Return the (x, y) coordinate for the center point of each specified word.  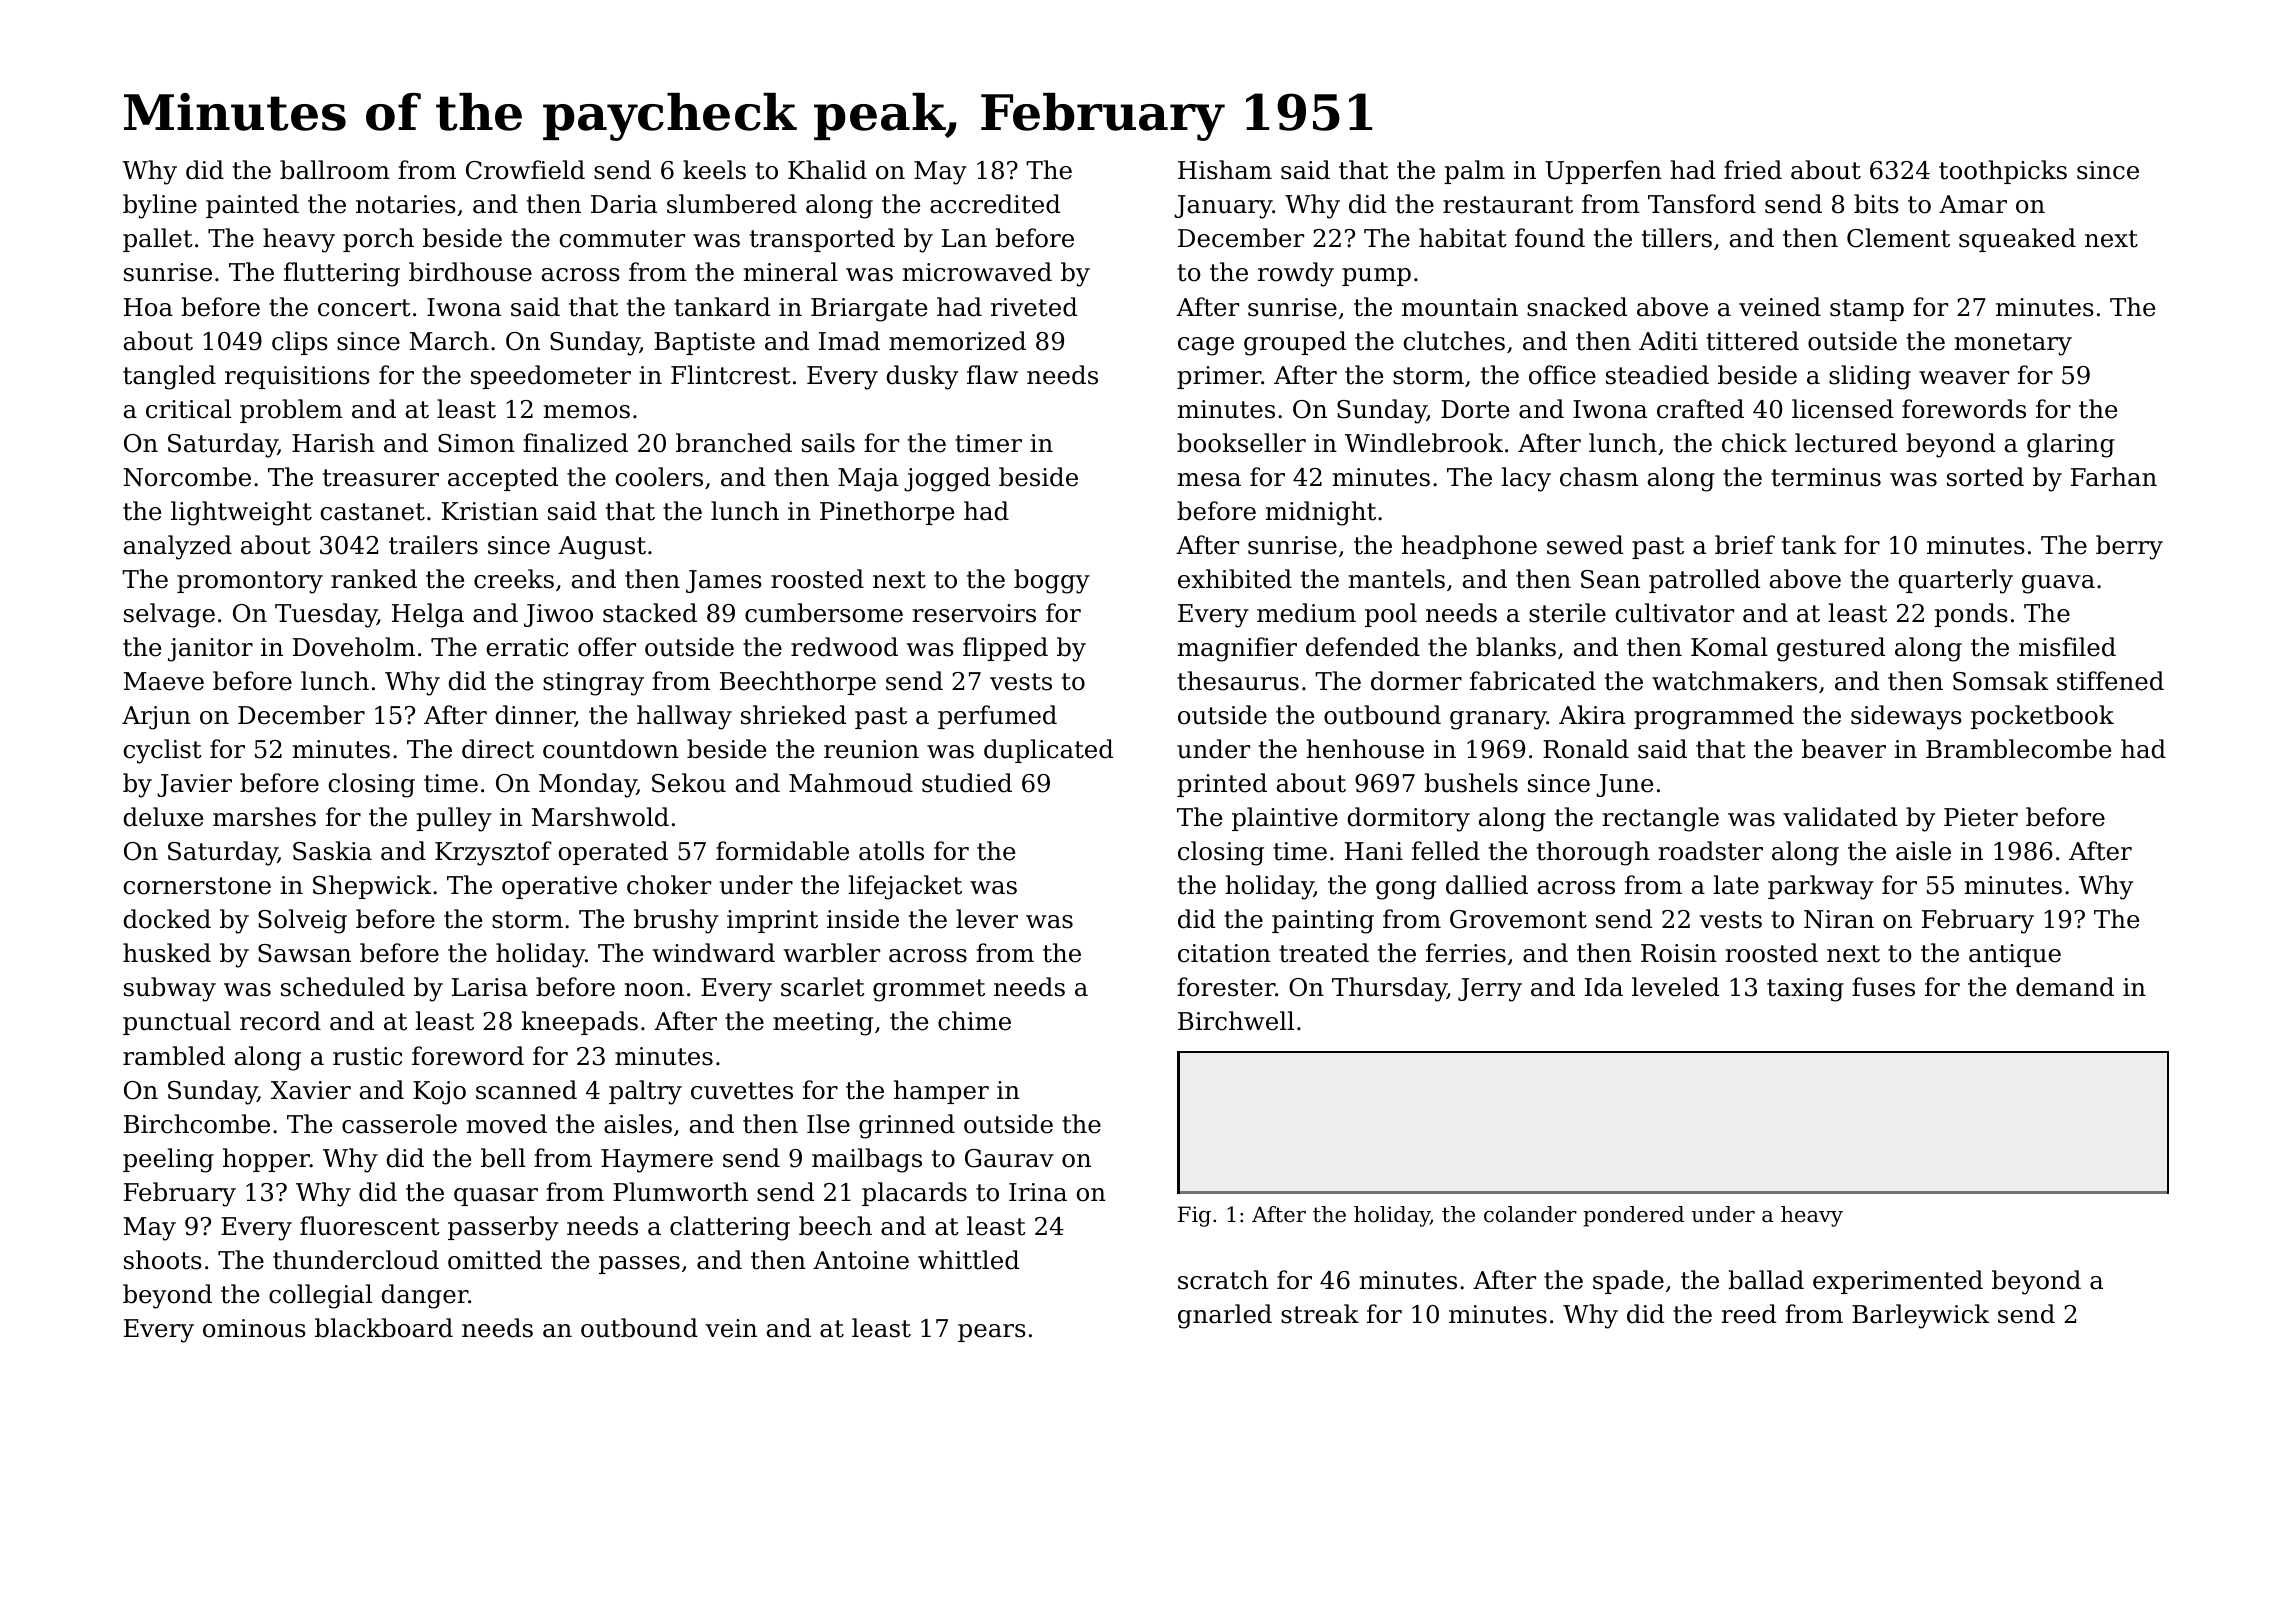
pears (992, 1333)
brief (1745, 545)
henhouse (1365, 749)
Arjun (156, 718)
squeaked (2017, 240)
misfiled (2067, 647)
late (1736, 885)
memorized (957, 341)
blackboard (384, 1328)
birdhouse (470, 272)
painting (1323, 922)
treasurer (381, 478)
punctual (177, 1023)
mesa (1209, 480)
